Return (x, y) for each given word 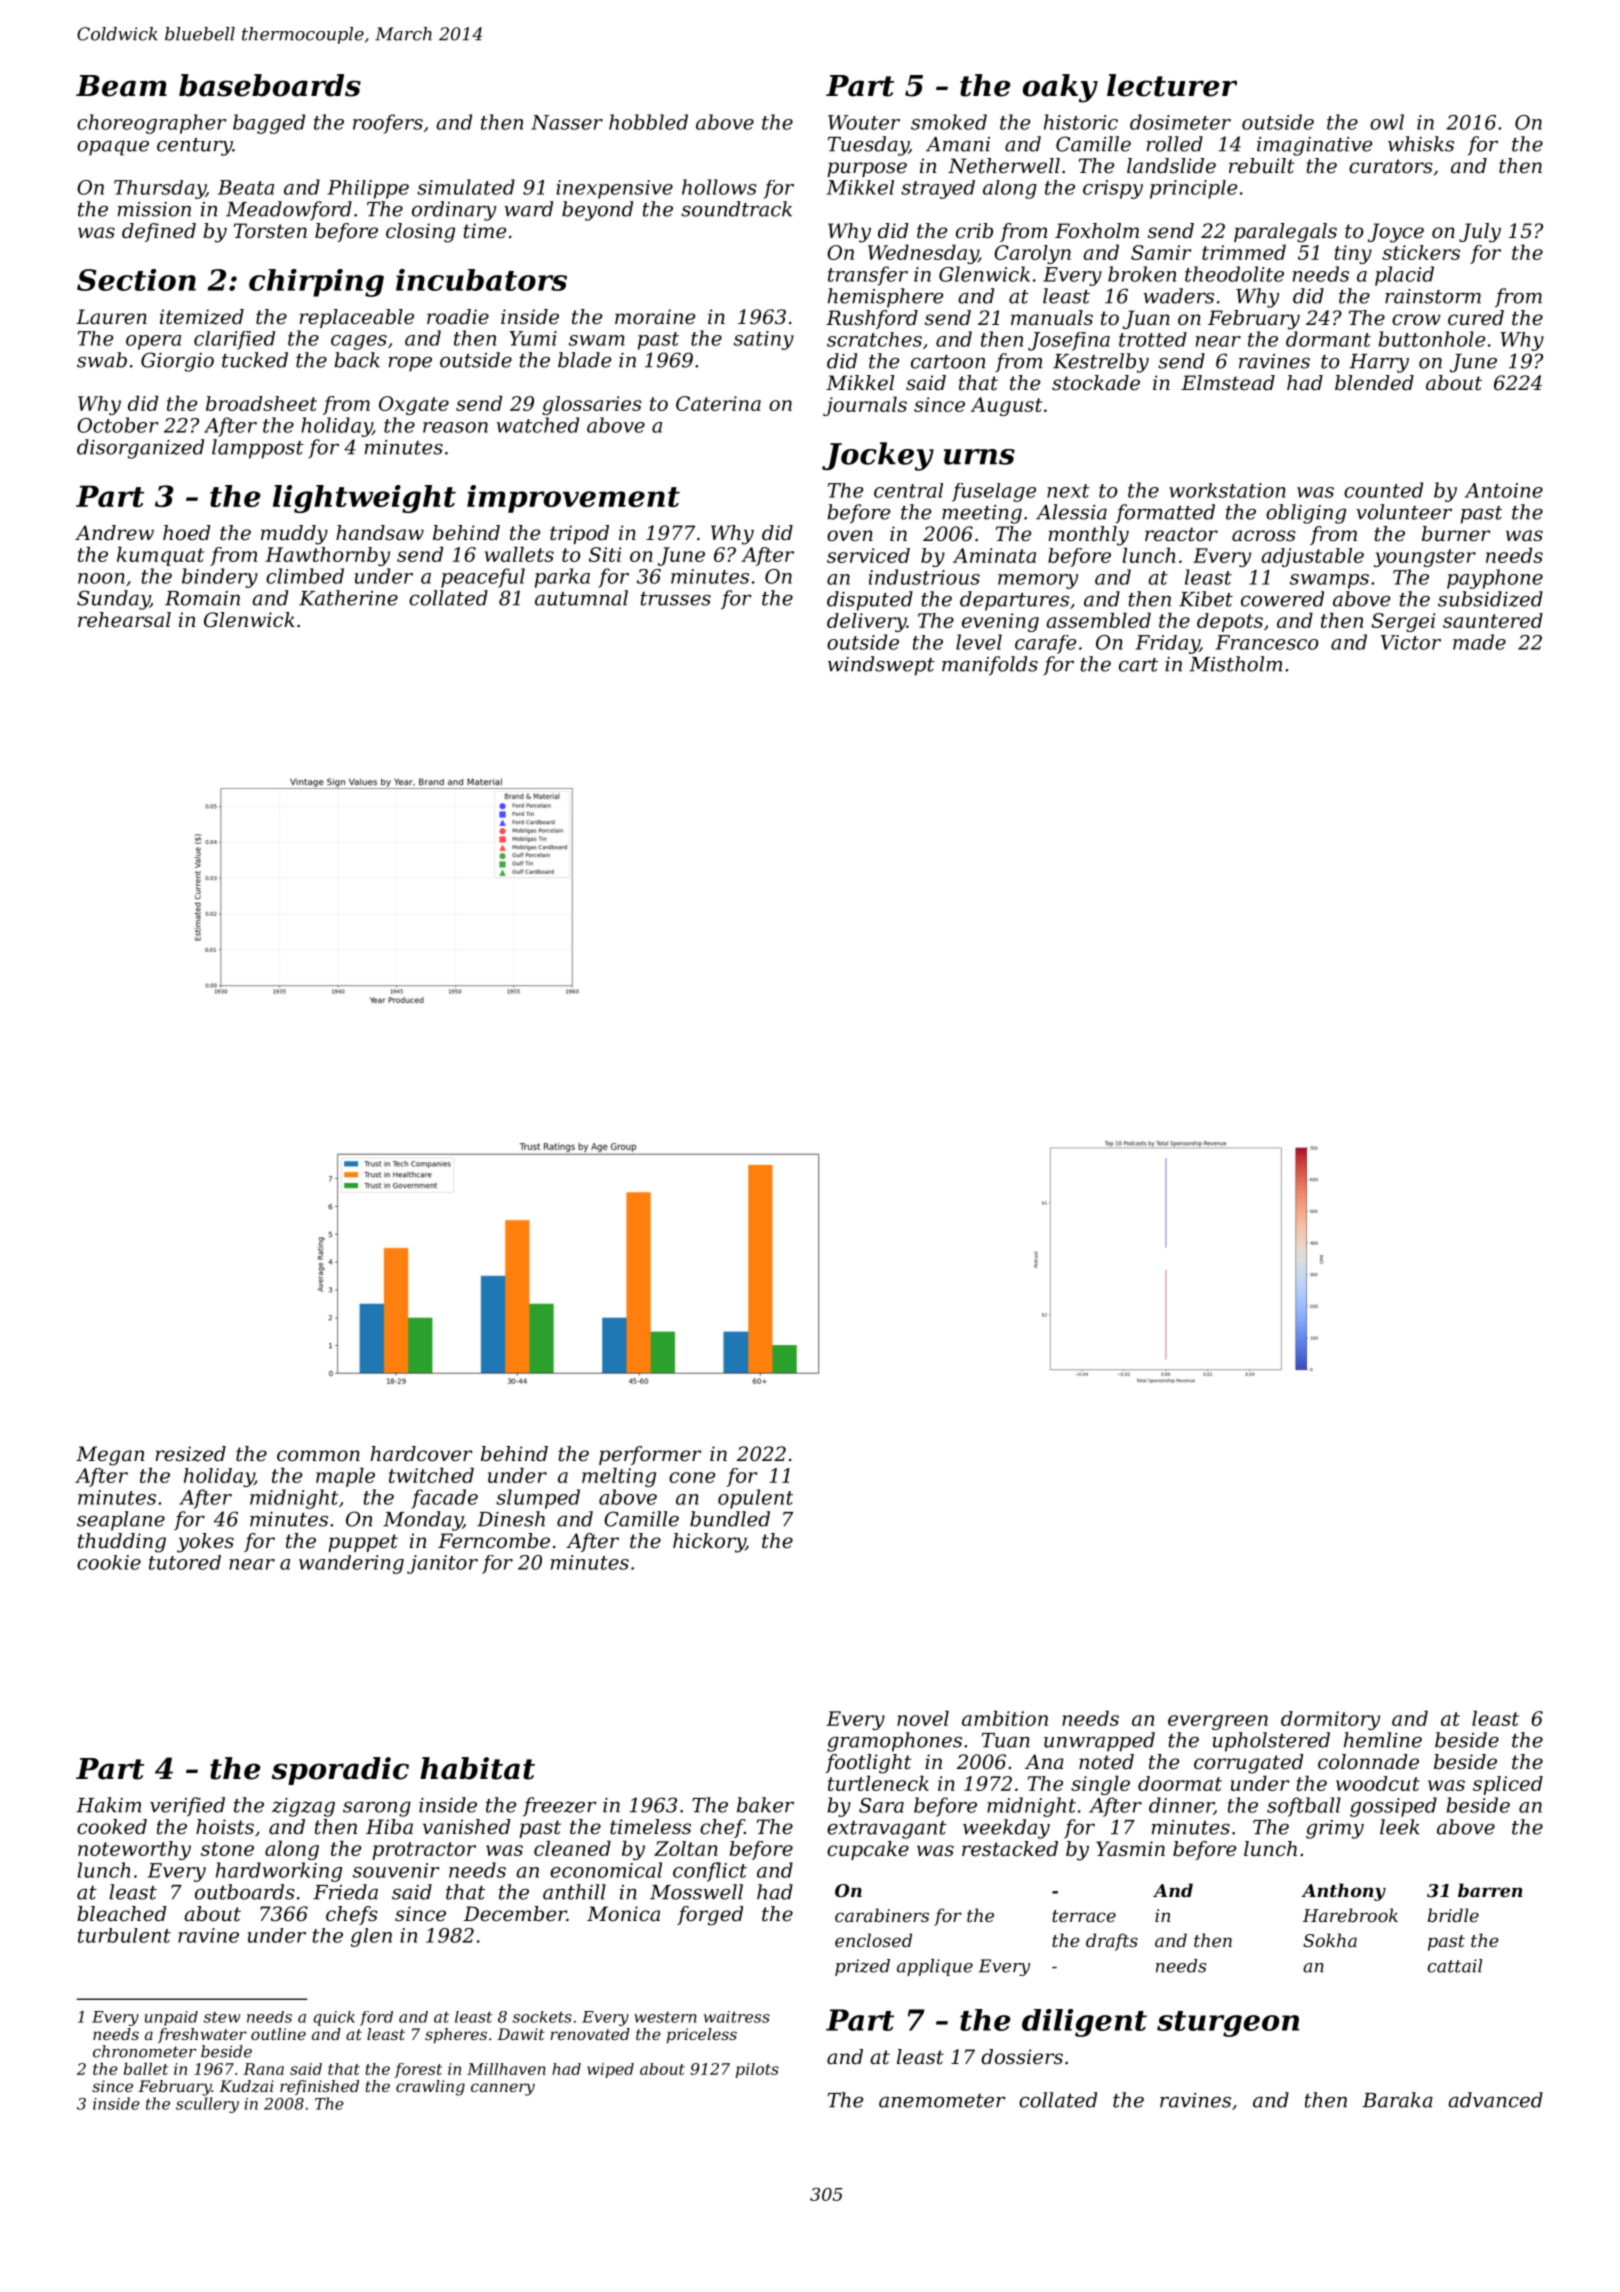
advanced (1495, 2100)
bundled (730, 1519)
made (1479, 642)
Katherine (348, 598)
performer (650, 1455)
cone (692, 1477)
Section (136, 280)
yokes (205, 1543)
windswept (881, 666)
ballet (146, 2068)
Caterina (718, 403)
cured (1476, 318)
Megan (110, 1456)
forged (710, 1916)
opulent (755, 1499)
